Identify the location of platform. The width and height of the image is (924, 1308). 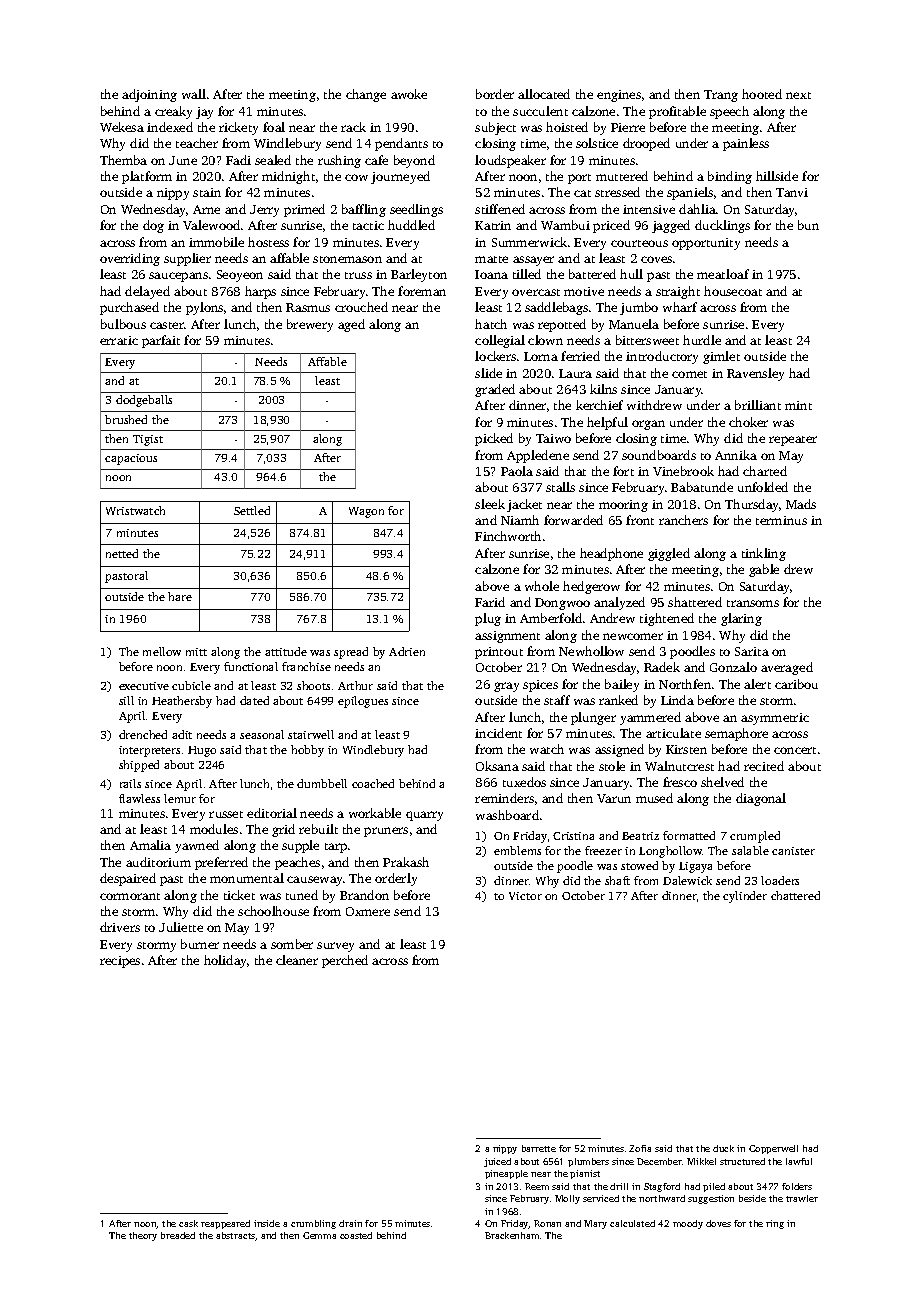
(147, 177).
